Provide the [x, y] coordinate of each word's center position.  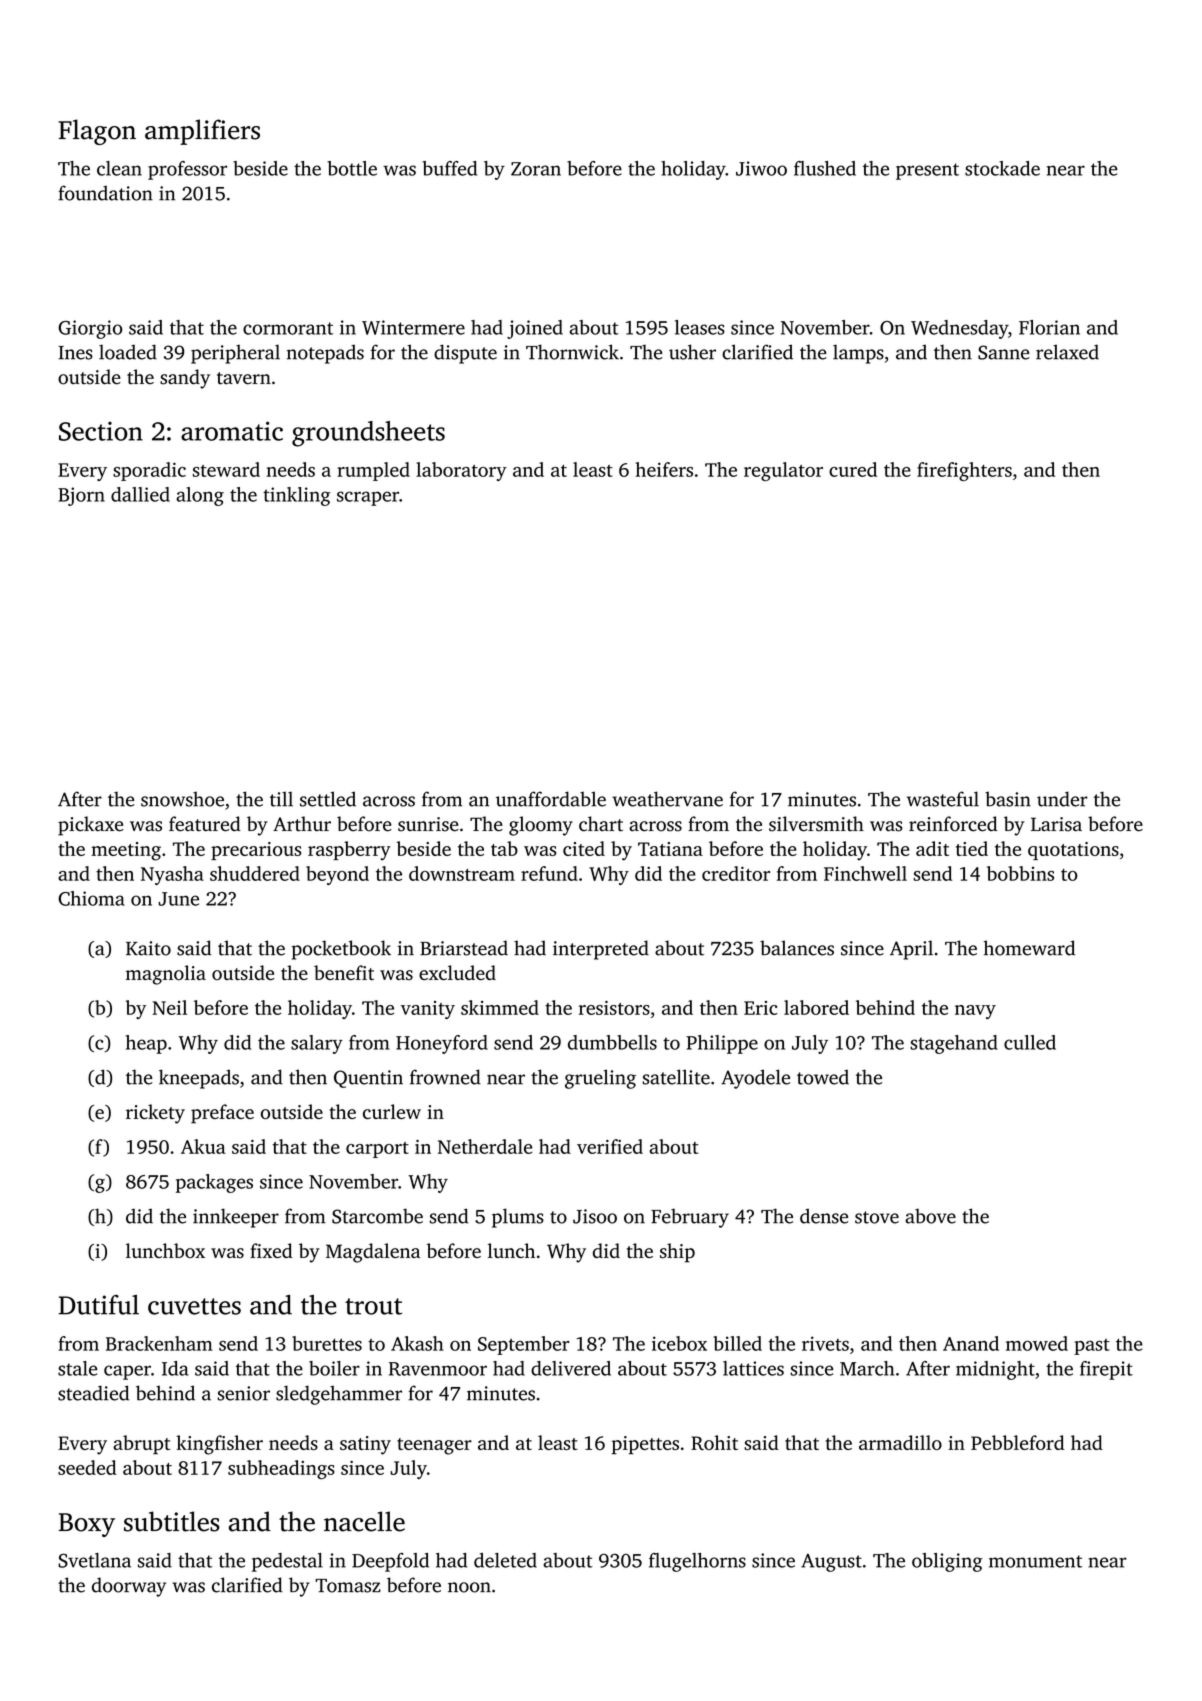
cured [853, 469]
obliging [947, 1562]
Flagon [97, 132]
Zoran [536, 169]
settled [328, 799]
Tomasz [348, 1586]
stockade [1002, 168]
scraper [368, 498]
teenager [434, 1446]
